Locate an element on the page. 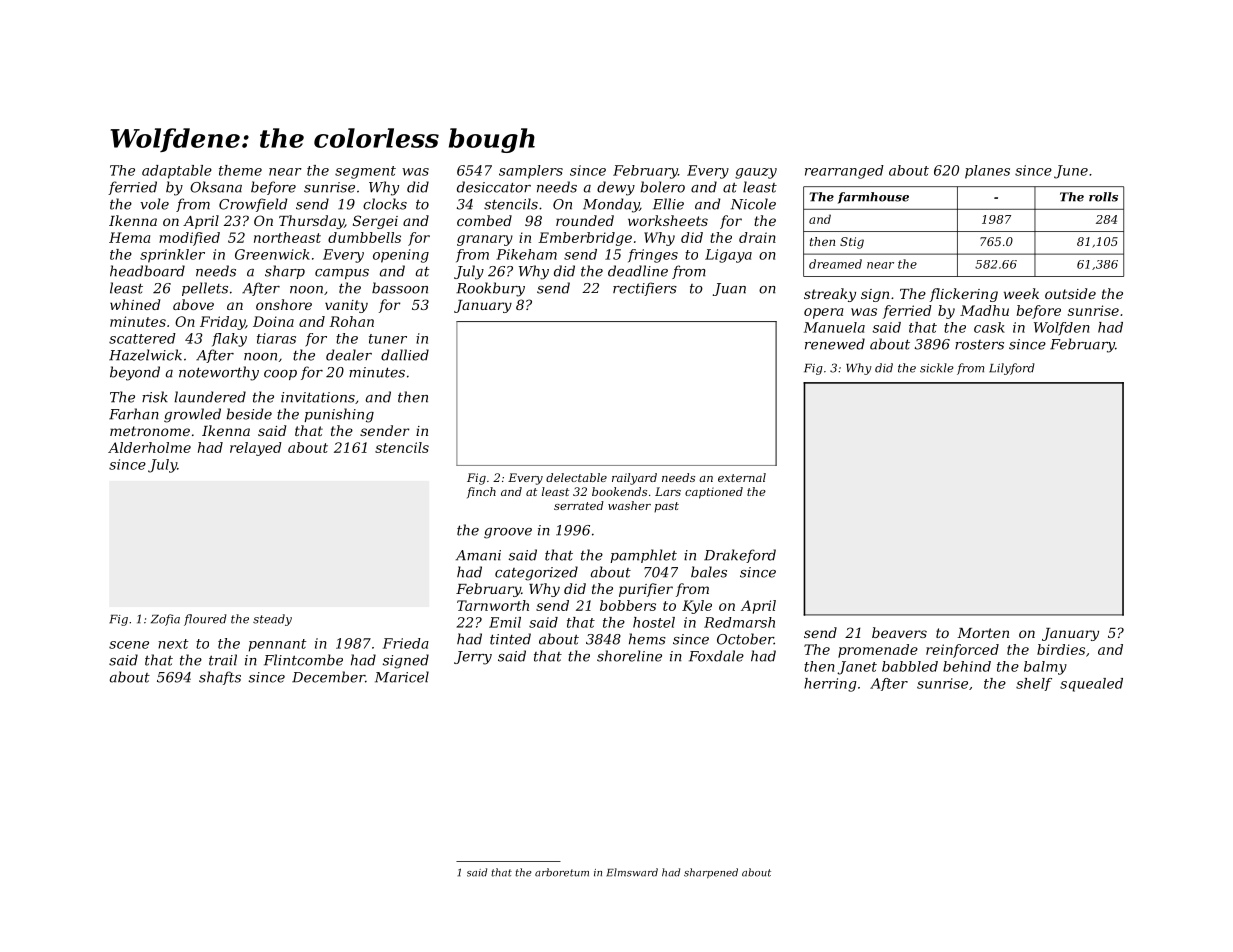  flickering is located at coordinates (964, 295).
